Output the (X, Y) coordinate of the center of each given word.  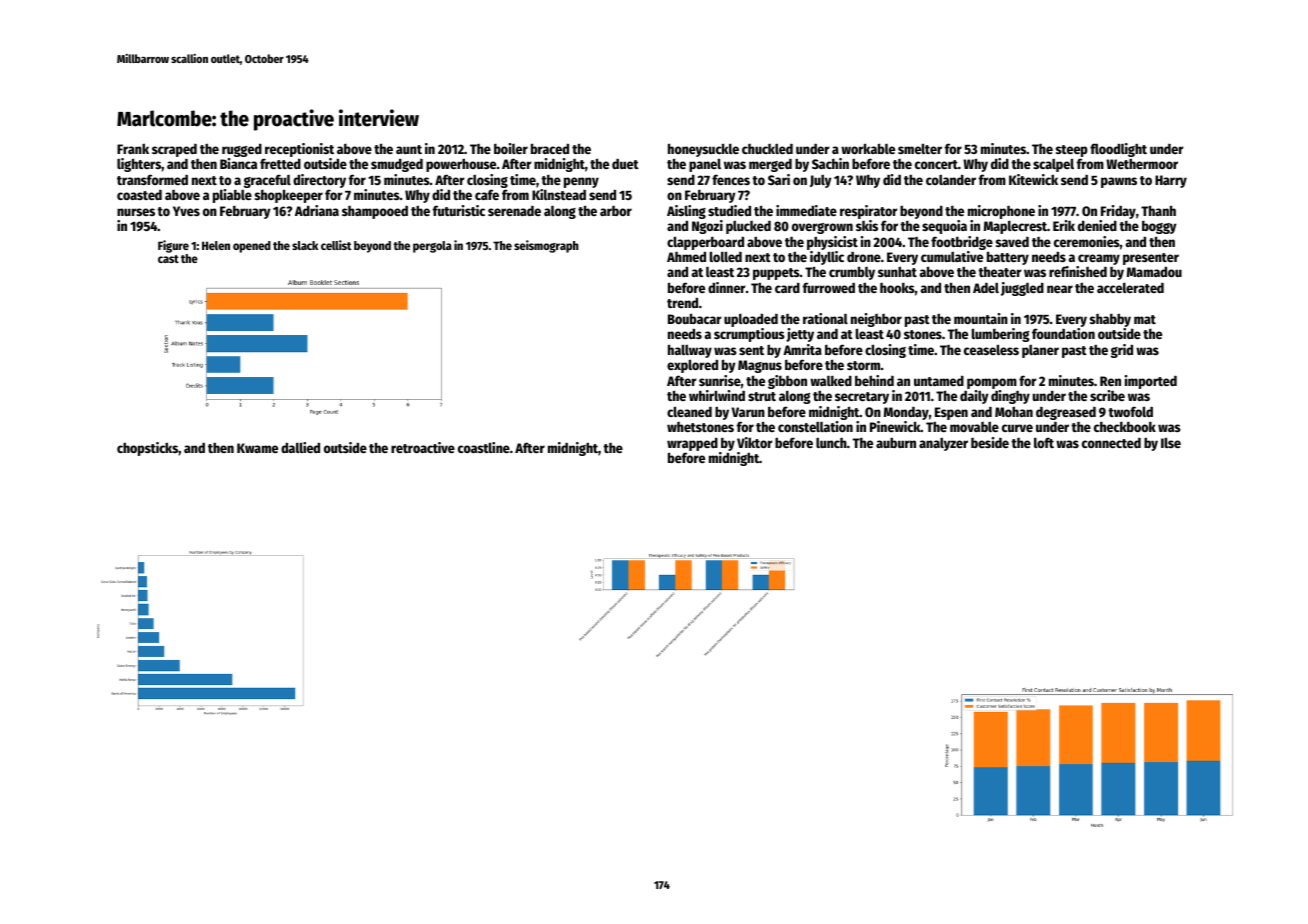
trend (682, 302)
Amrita (802, 349)
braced (550, 148)
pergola (432, 247)
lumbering (1001, 335)
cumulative (952, 256)
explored (692, 366)
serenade (514, 211)
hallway (690, 352)
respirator (869, 212)
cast (168, 259)
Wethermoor (1142, 163)
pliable (232, 196)
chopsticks (147, 449)
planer (1040, 351)
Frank (133, 148)
